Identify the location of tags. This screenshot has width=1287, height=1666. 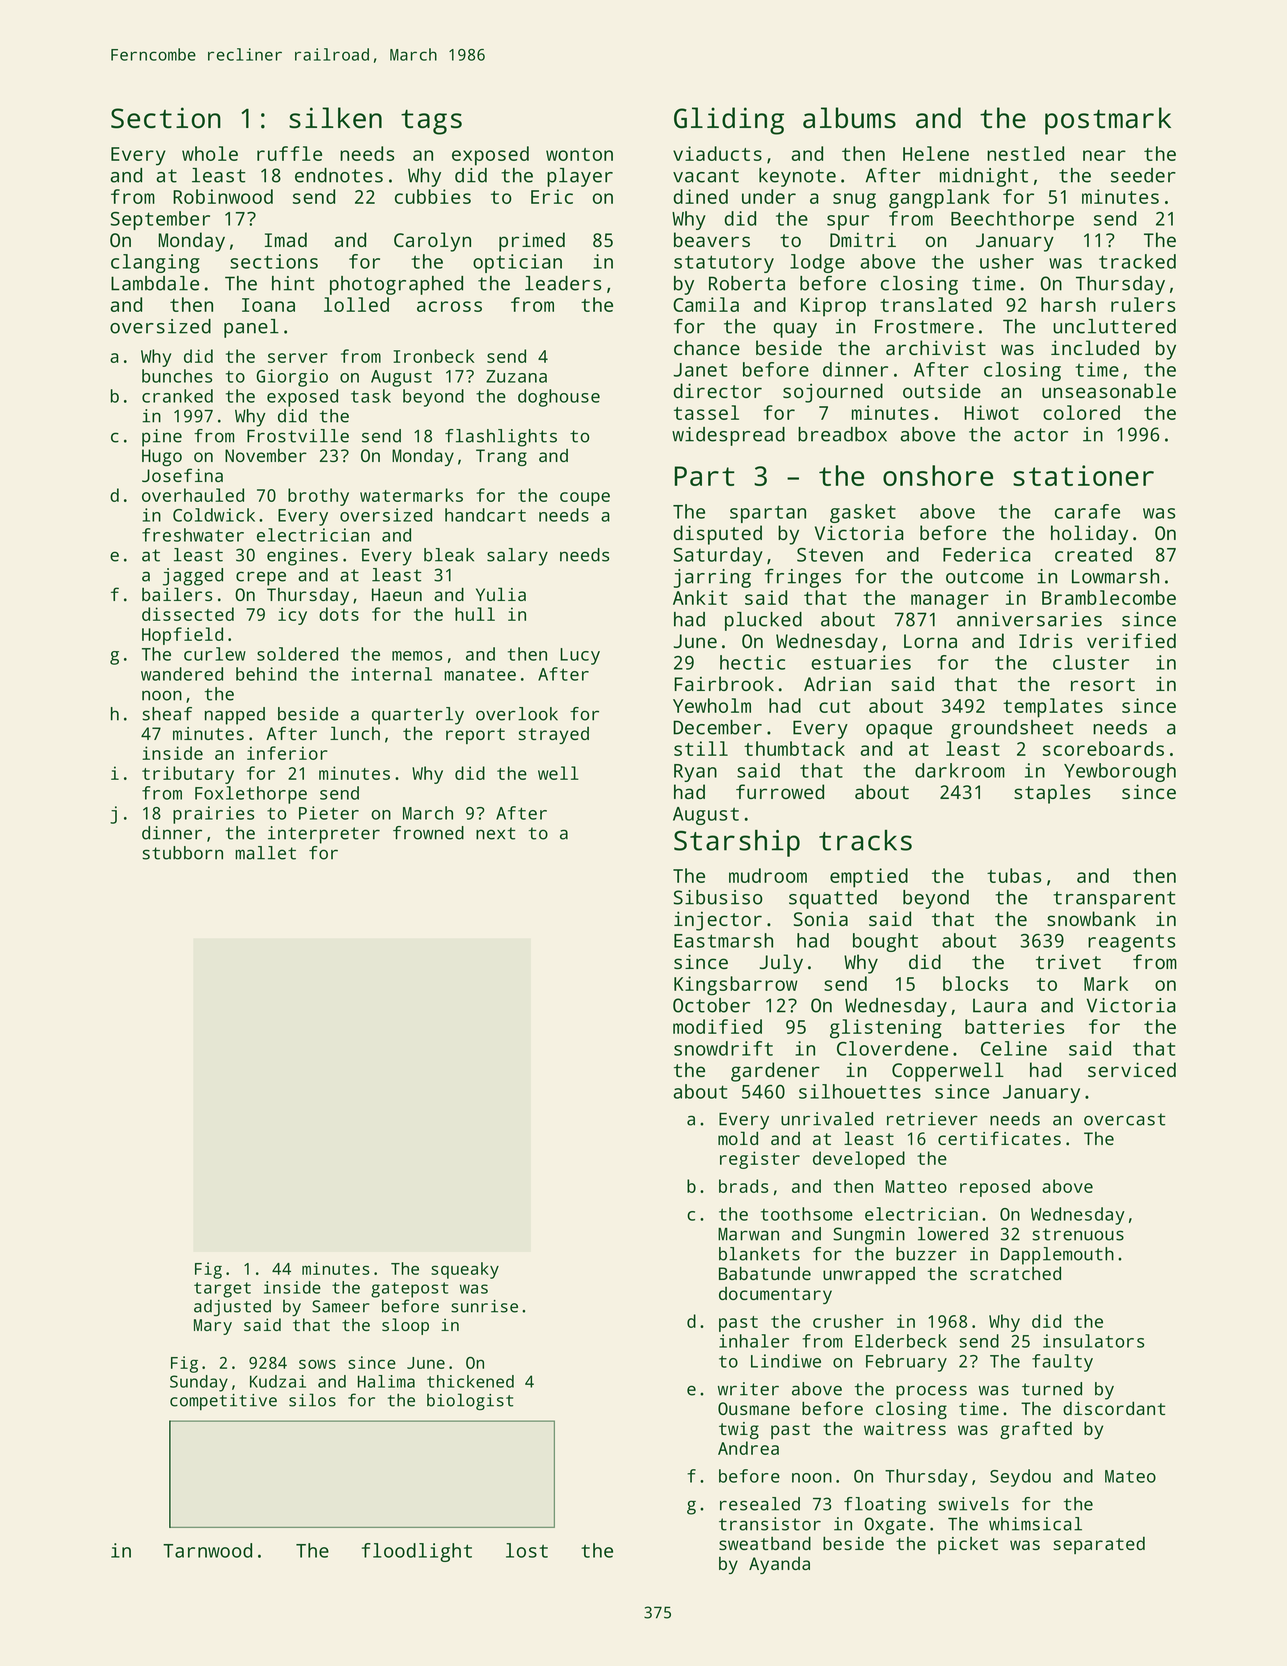
(431, 122).
